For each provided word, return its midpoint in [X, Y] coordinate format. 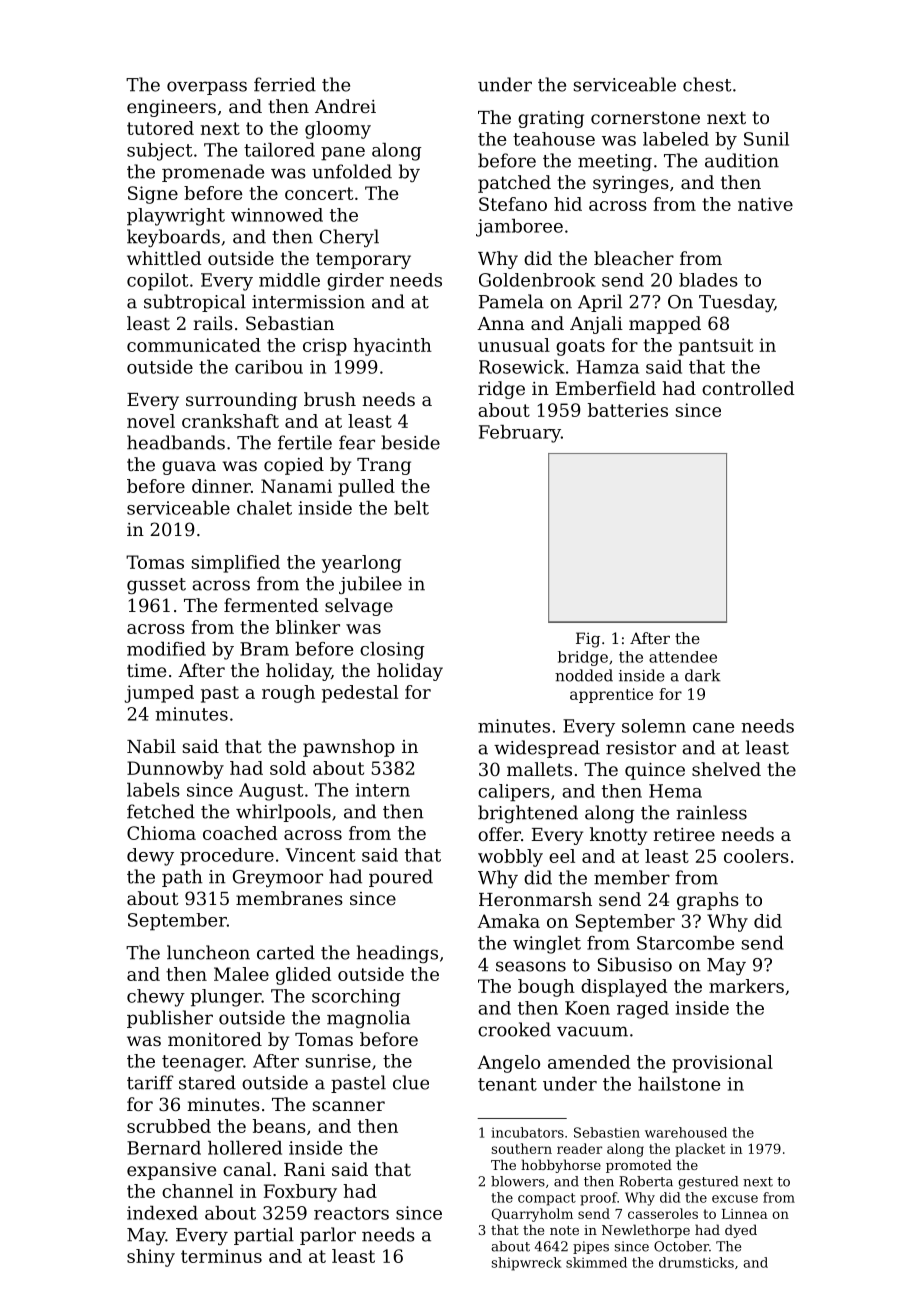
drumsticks [696, 1262]
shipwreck [527, 1264]
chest [707, 84]
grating [551, 119]
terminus [221, 1256]
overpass [207, 88]
